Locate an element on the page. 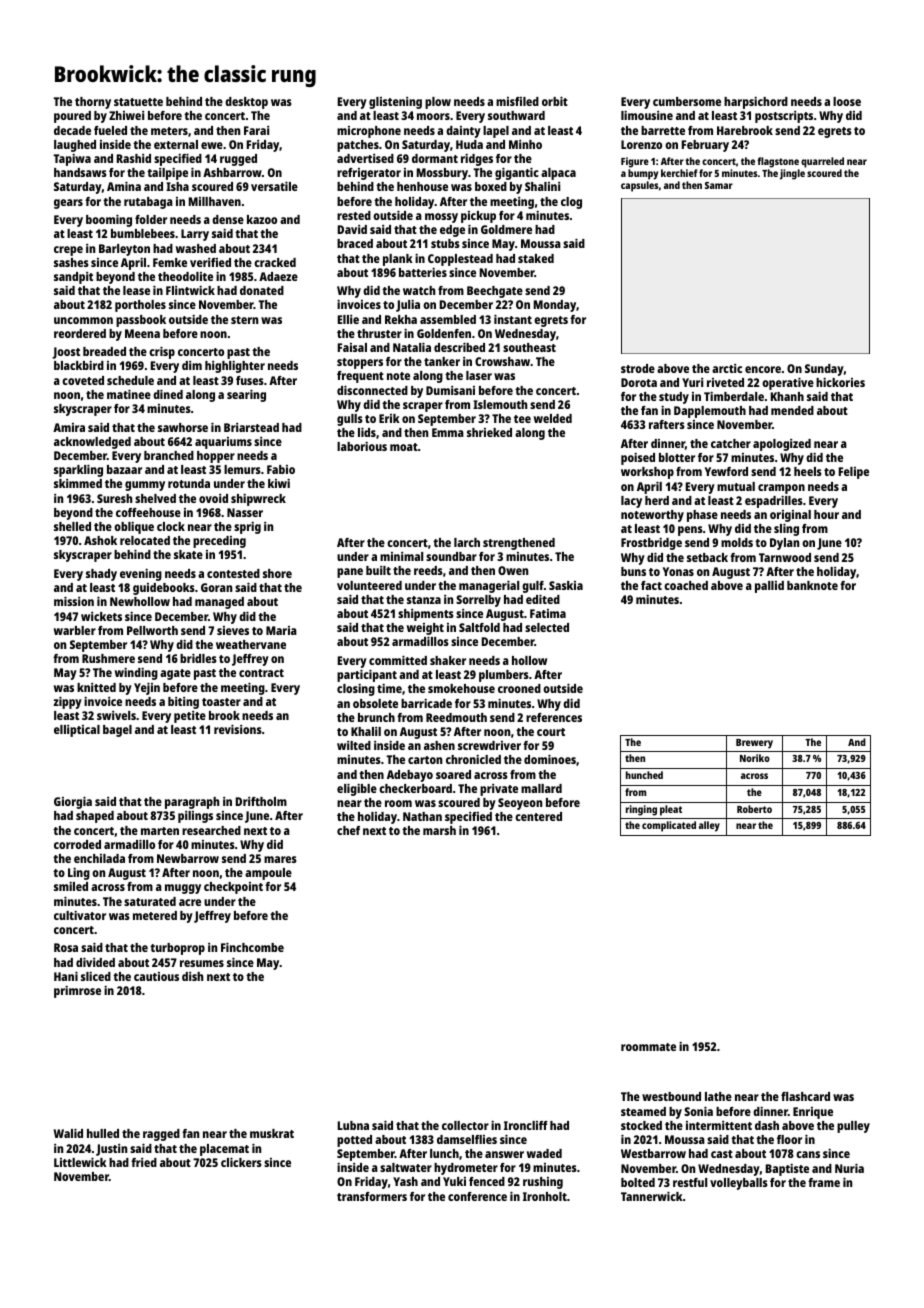 This document has height=1308, width=924. hickories is located at coordinates (840, 382).
